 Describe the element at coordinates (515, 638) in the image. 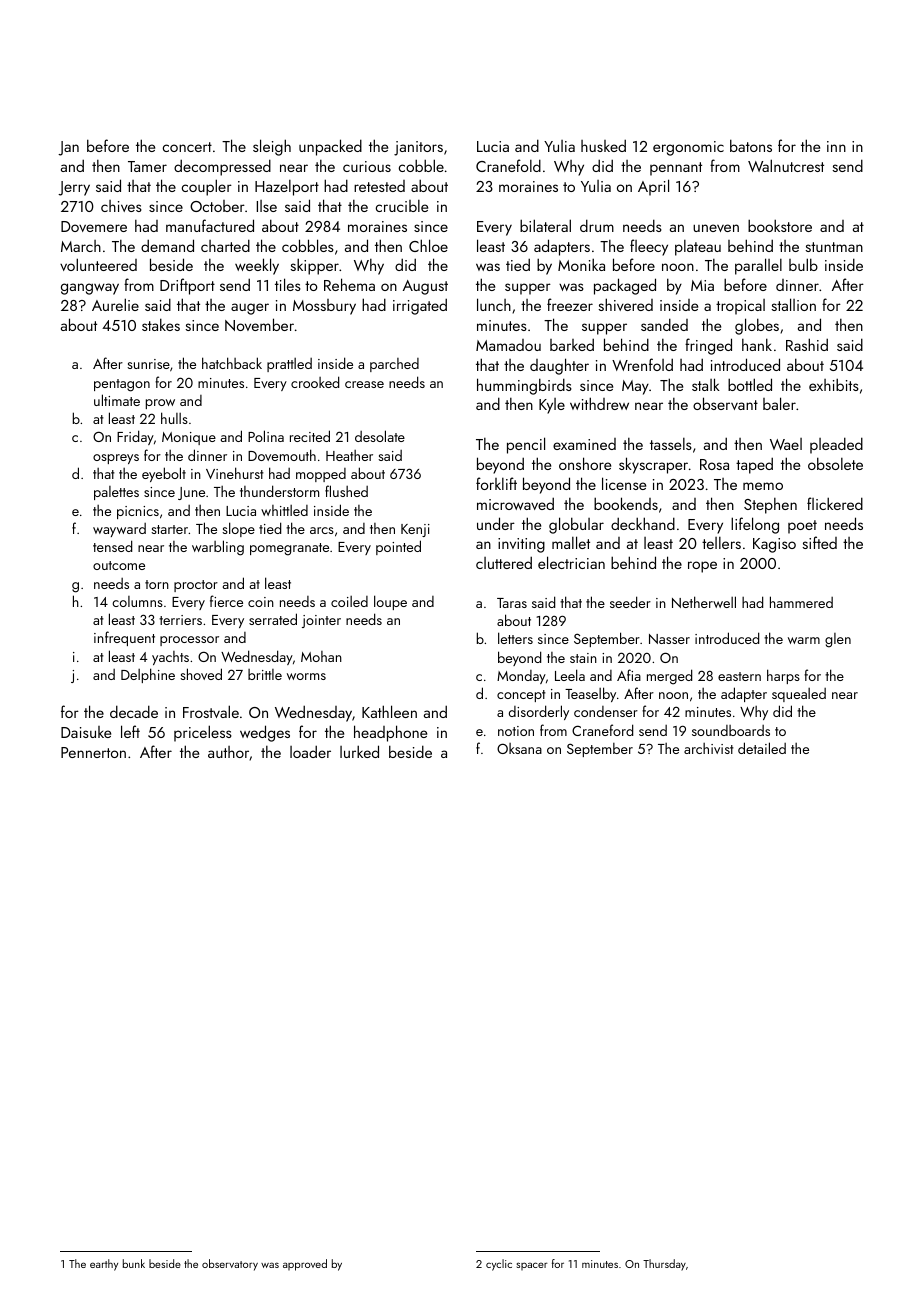

I see `letters` at that location.
